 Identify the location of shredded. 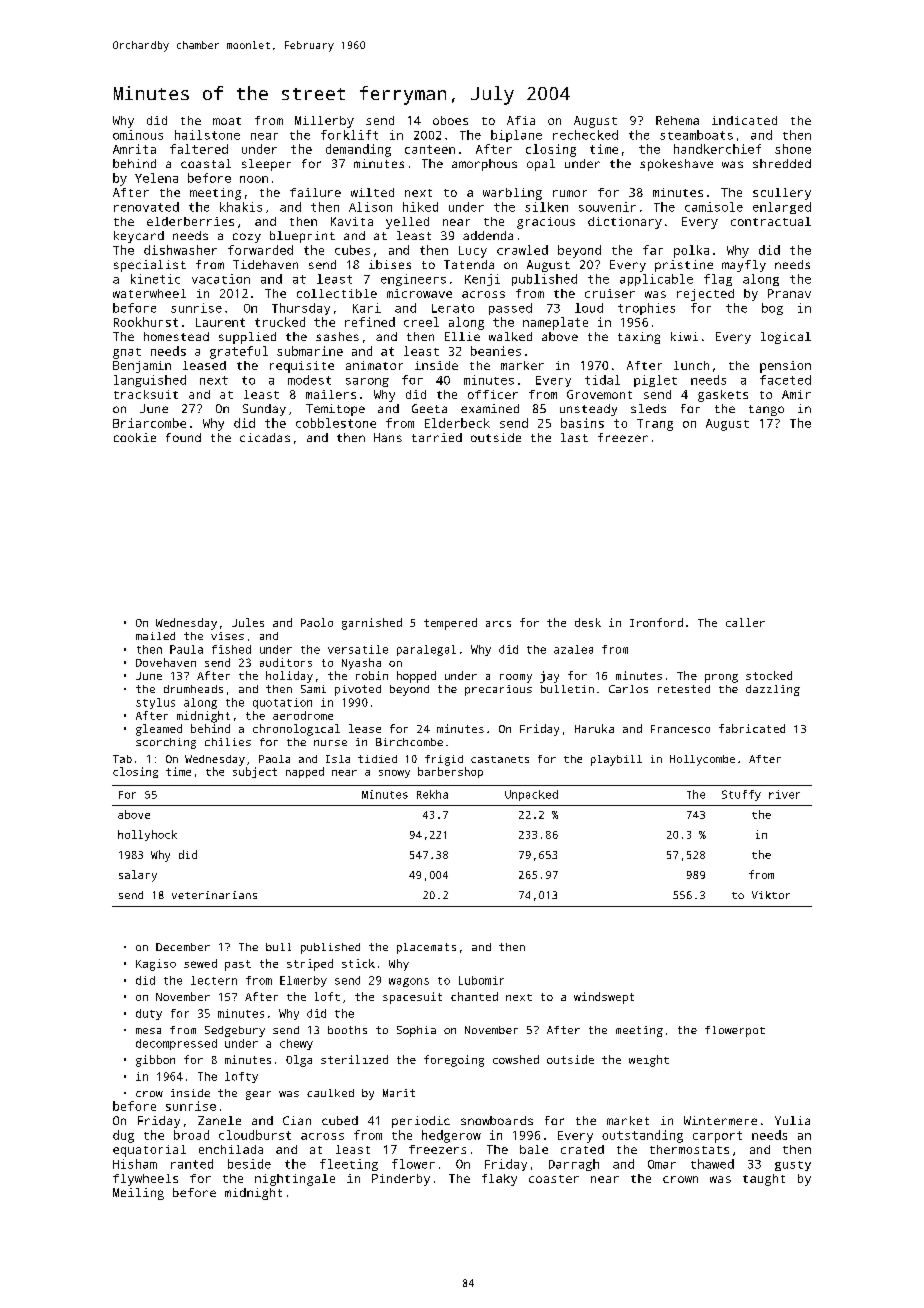
(782, 163).
